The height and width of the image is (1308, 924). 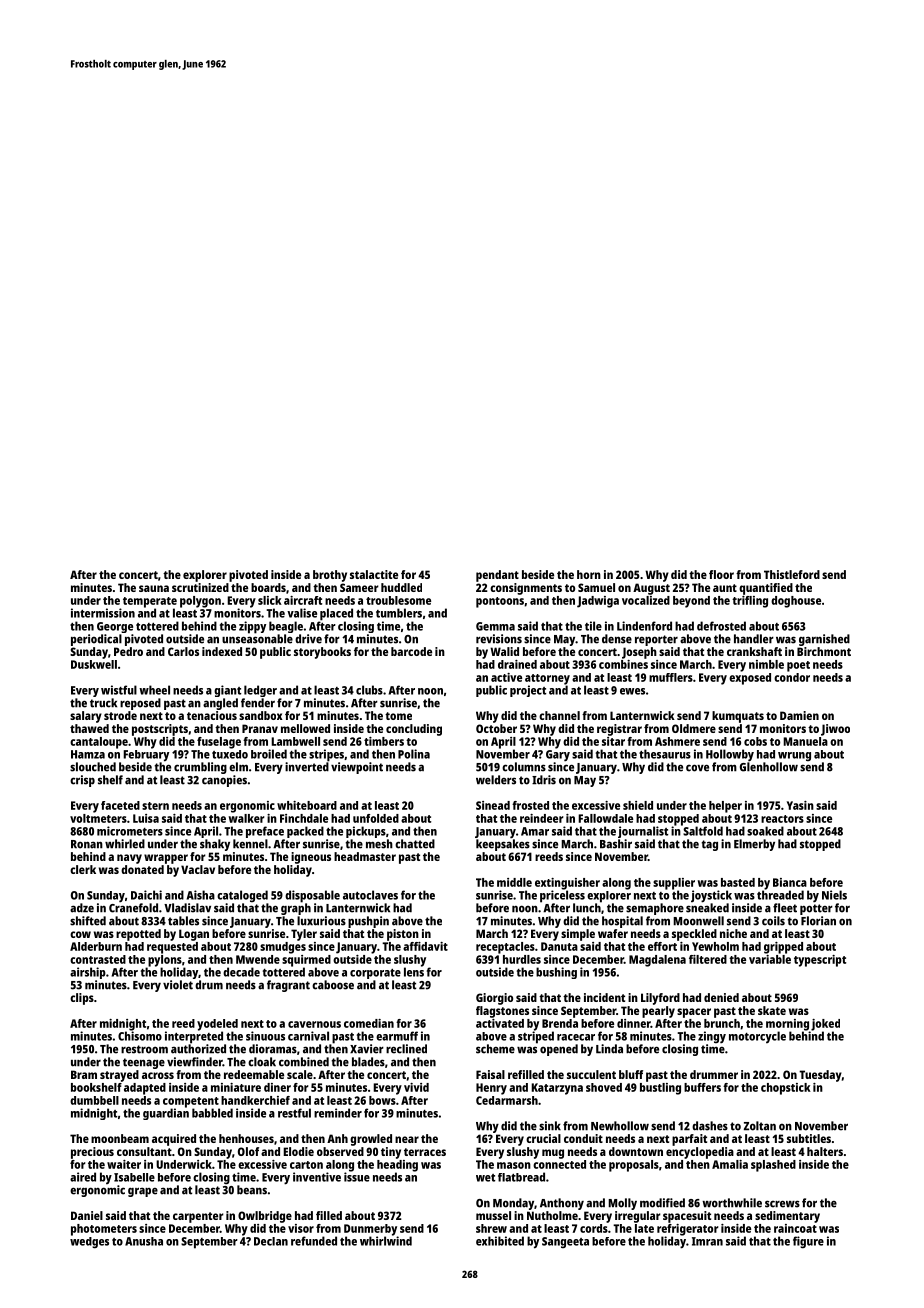 What do you see at coordinates (124, 1164) in the image?
I see `waiter` at bounding box center [124, 1164].
